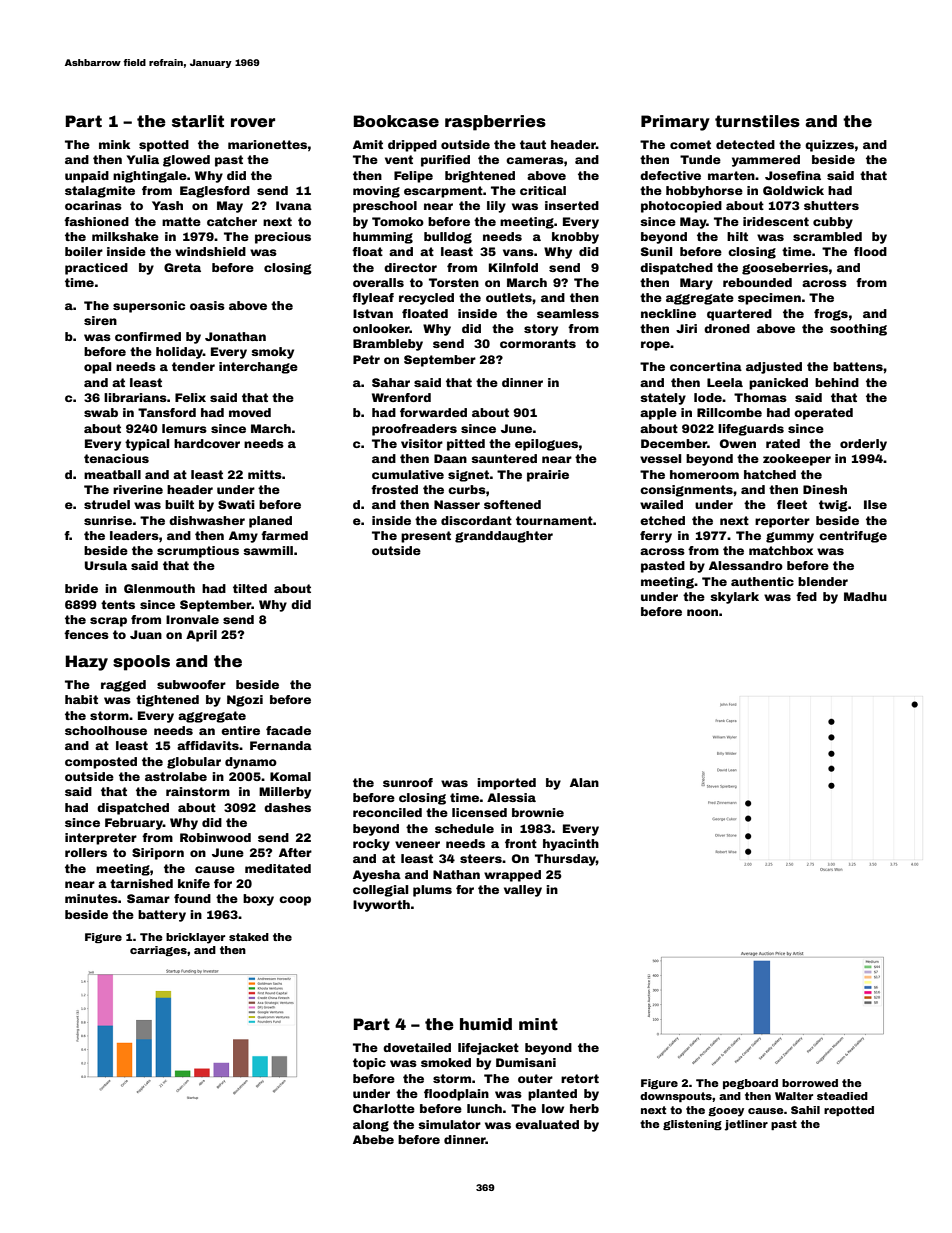  What do you see at coordinates (371, 1126) in the image?
I see `along` at bounding box center [371, 1126].
